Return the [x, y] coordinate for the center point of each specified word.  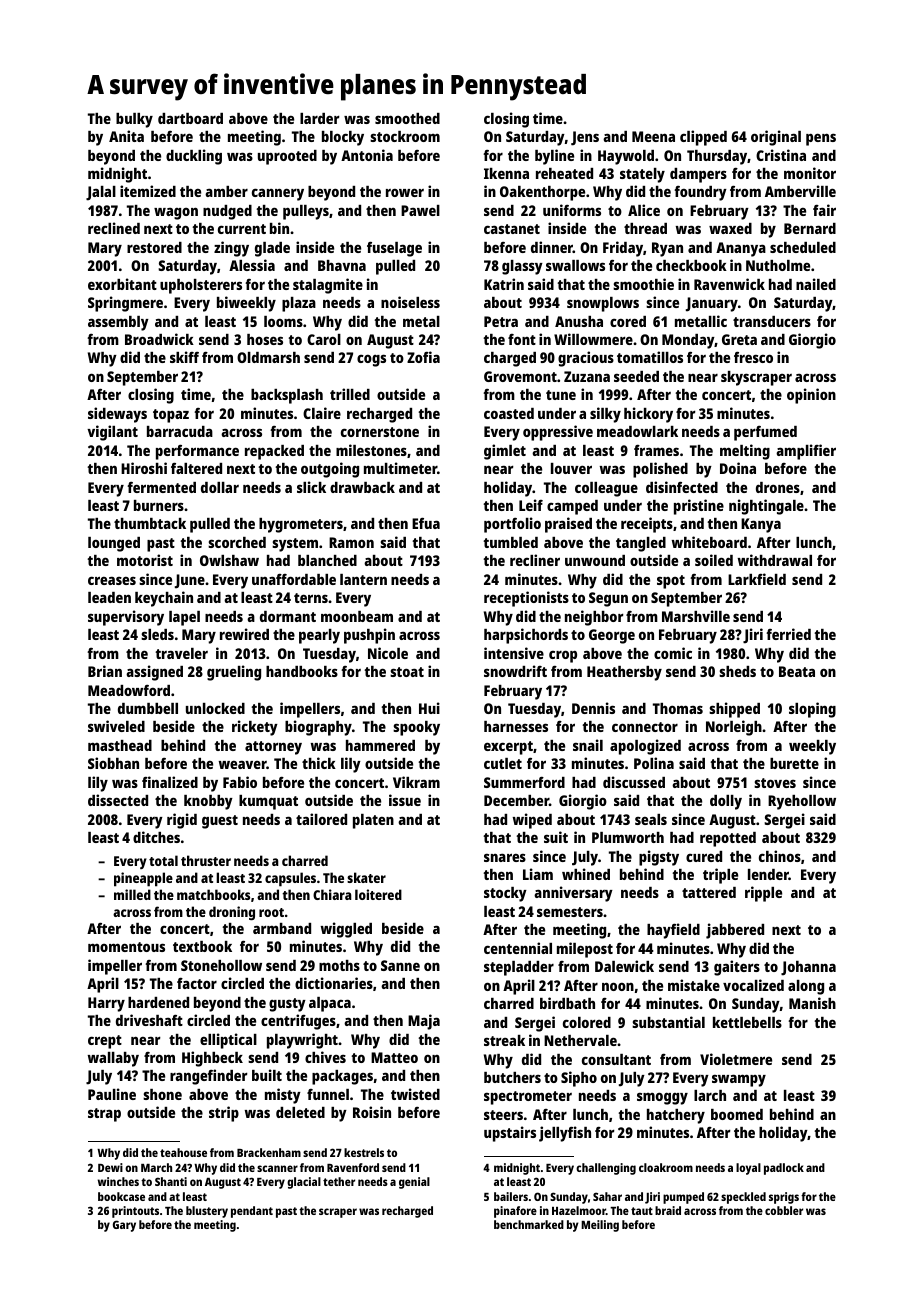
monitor [810, 173]
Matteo [394, 1057]
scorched [237, 542]
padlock [784, 1169]
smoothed [407, 118]
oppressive [558, 433]
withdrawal [775, 560]
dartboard [190, 118]
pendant [252, 1212]
